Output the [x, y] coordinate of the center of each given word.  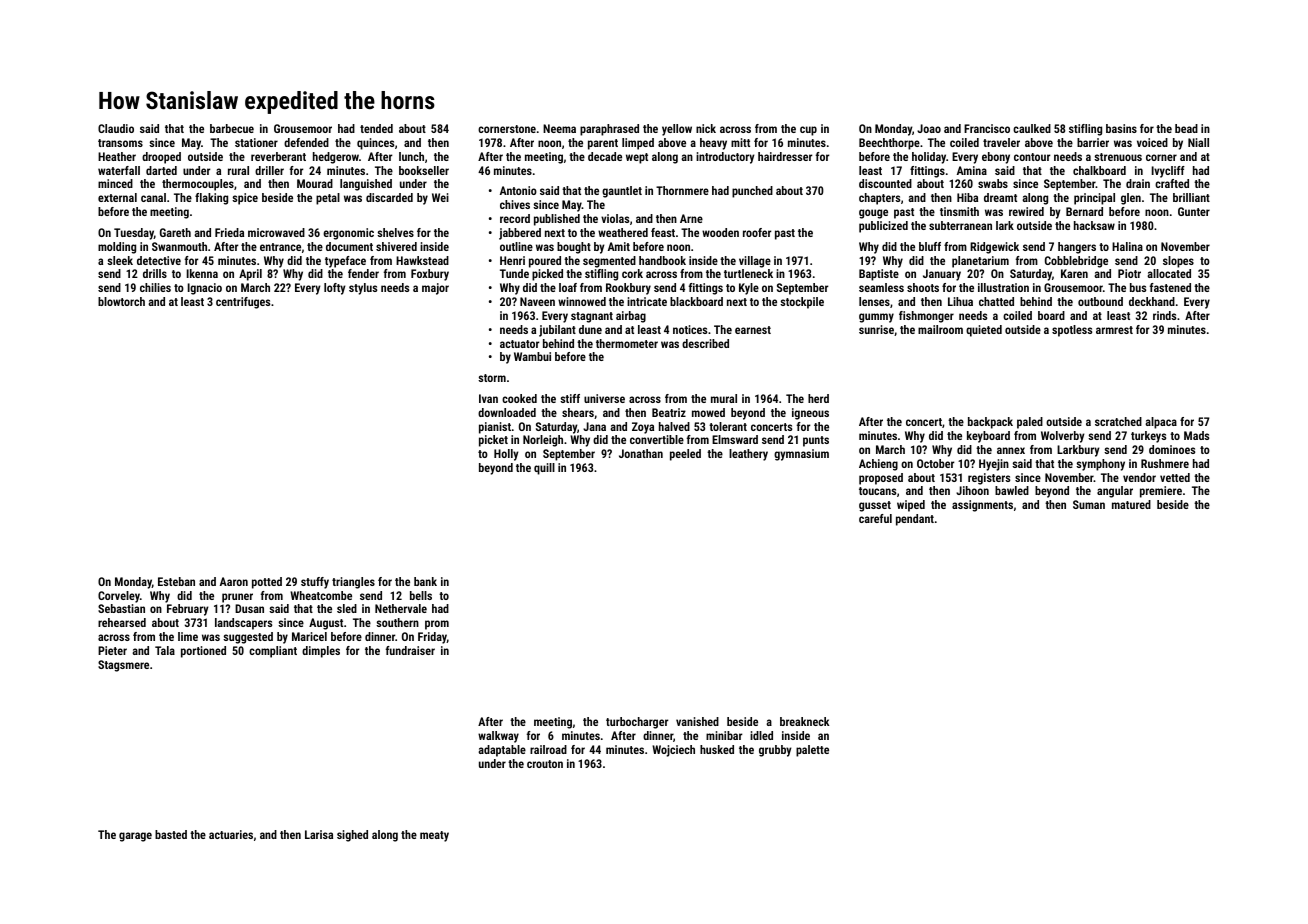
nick [706, 128]
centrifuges [243, 303]
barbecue [232, 128]
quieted [984, 331]
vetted [1175, 477]
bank [425, 581]
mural [724, 398]
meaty [434, 836]
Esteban [176, 581]
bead [1186, 128]
